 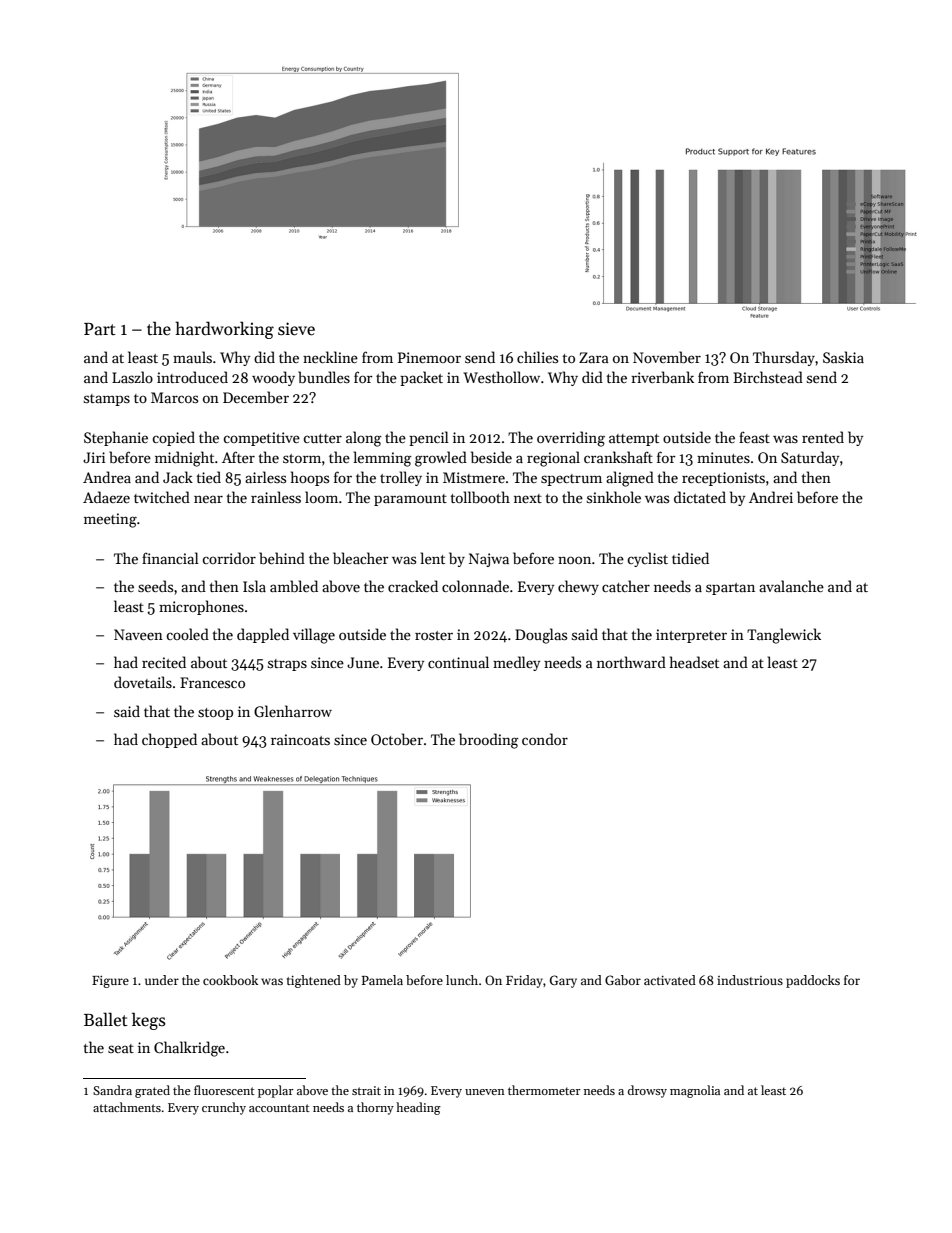 I want to click on lunch, so click(x=462, y=980).
